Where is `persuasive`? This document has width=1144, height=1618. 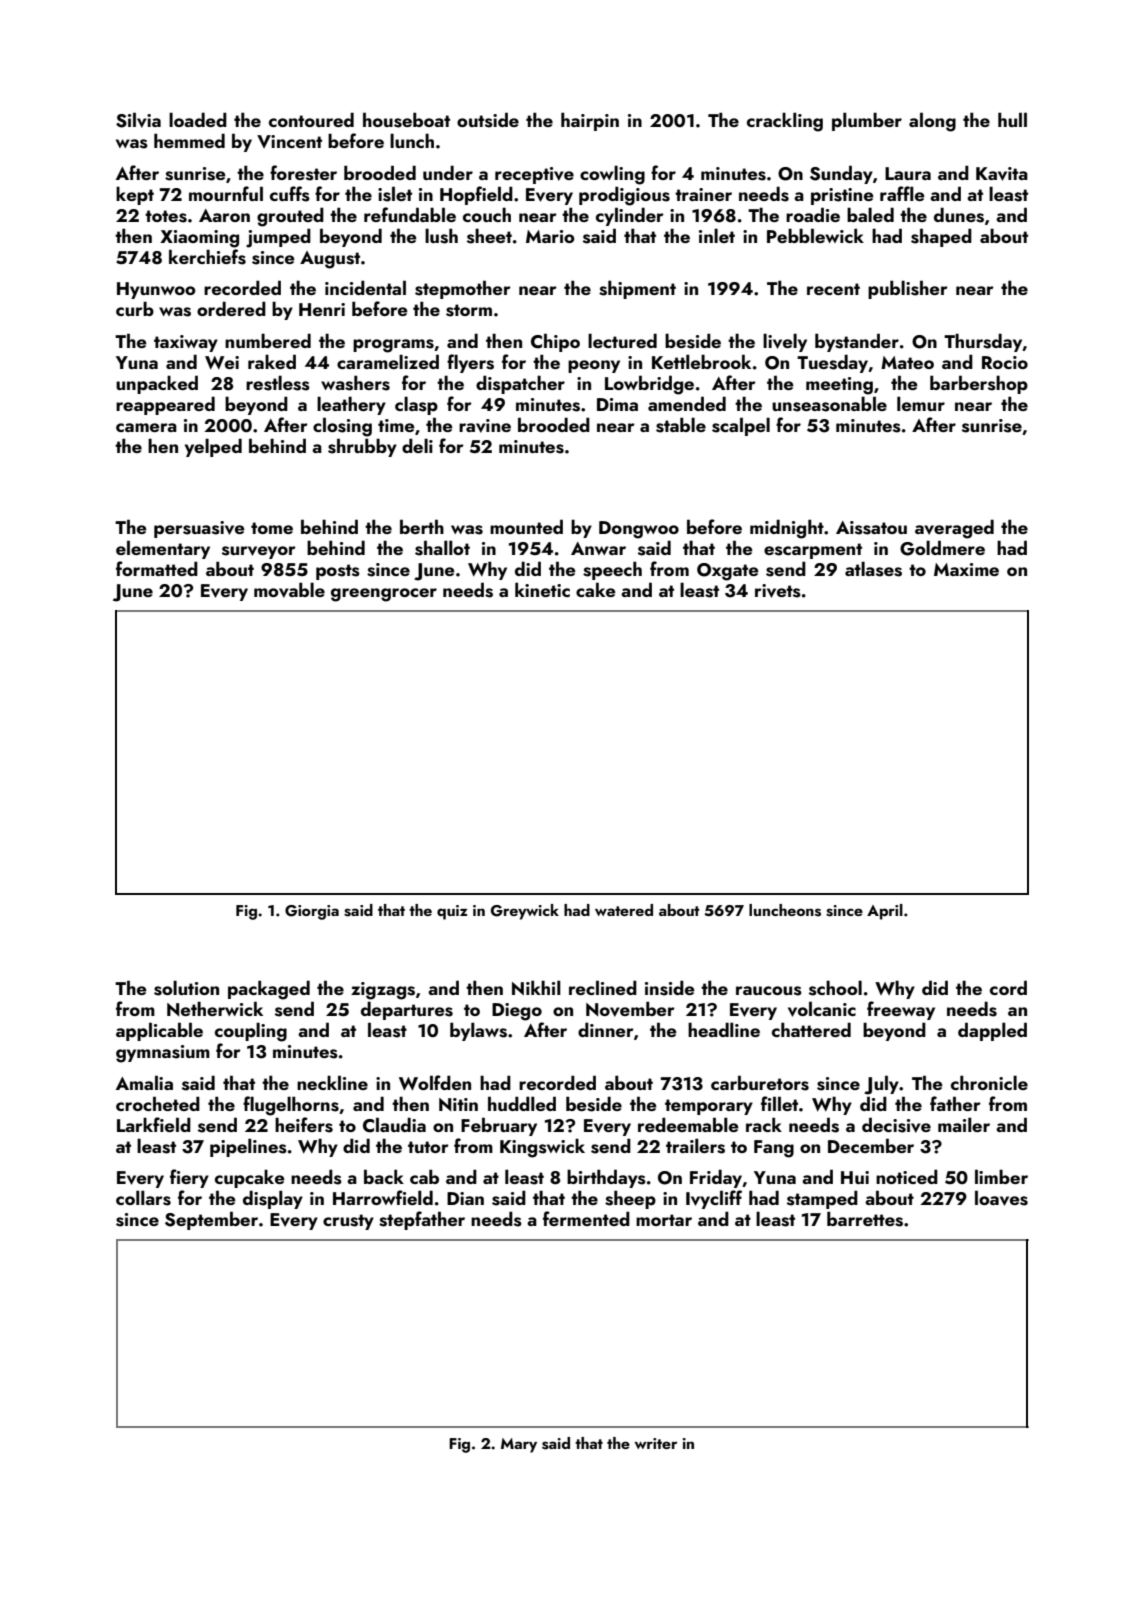 persuasive is located at coordinates (199, 529).
